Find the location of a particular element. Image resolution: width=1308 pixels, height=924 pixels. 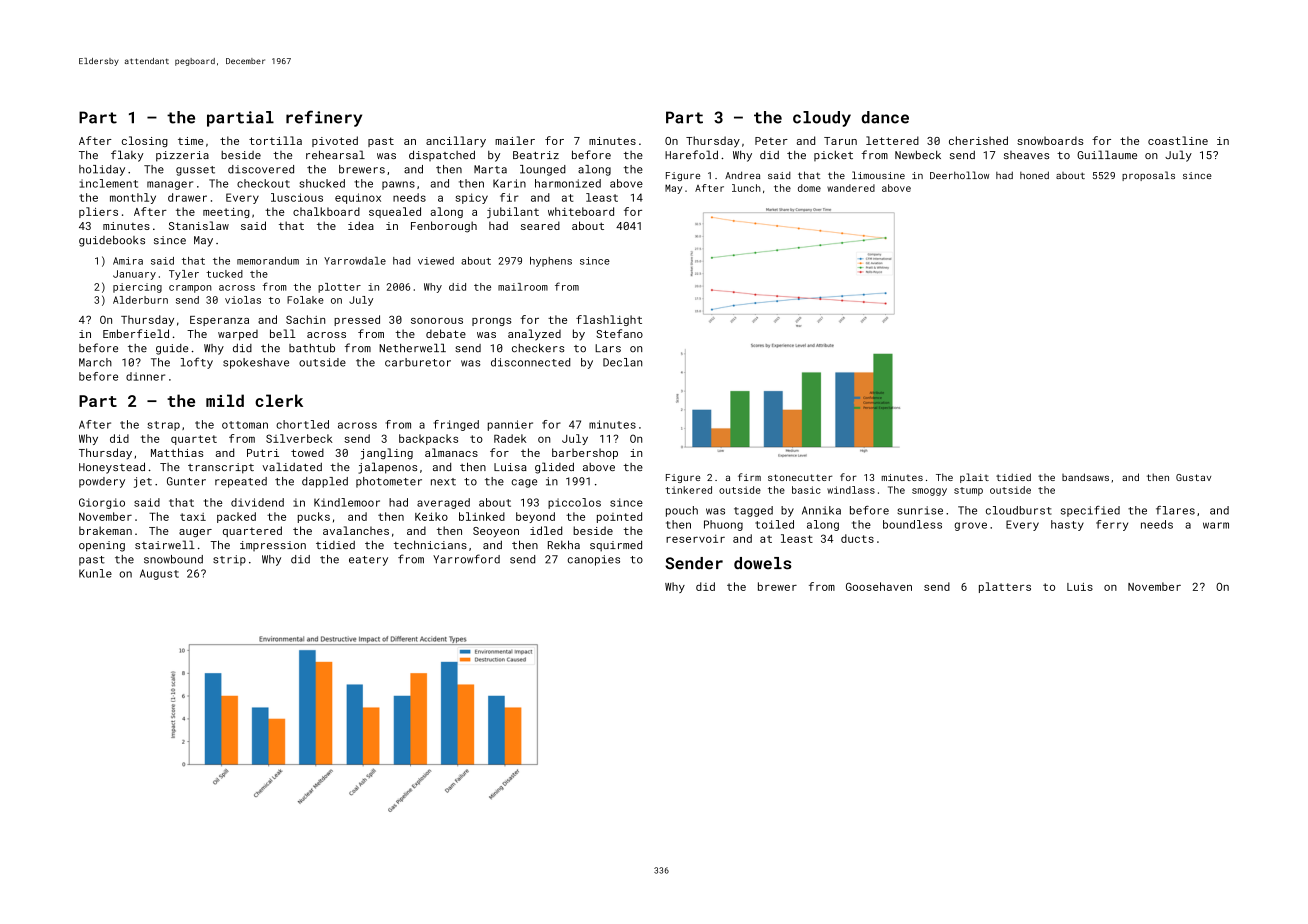

prongs is located at coordinates (491, 322).
